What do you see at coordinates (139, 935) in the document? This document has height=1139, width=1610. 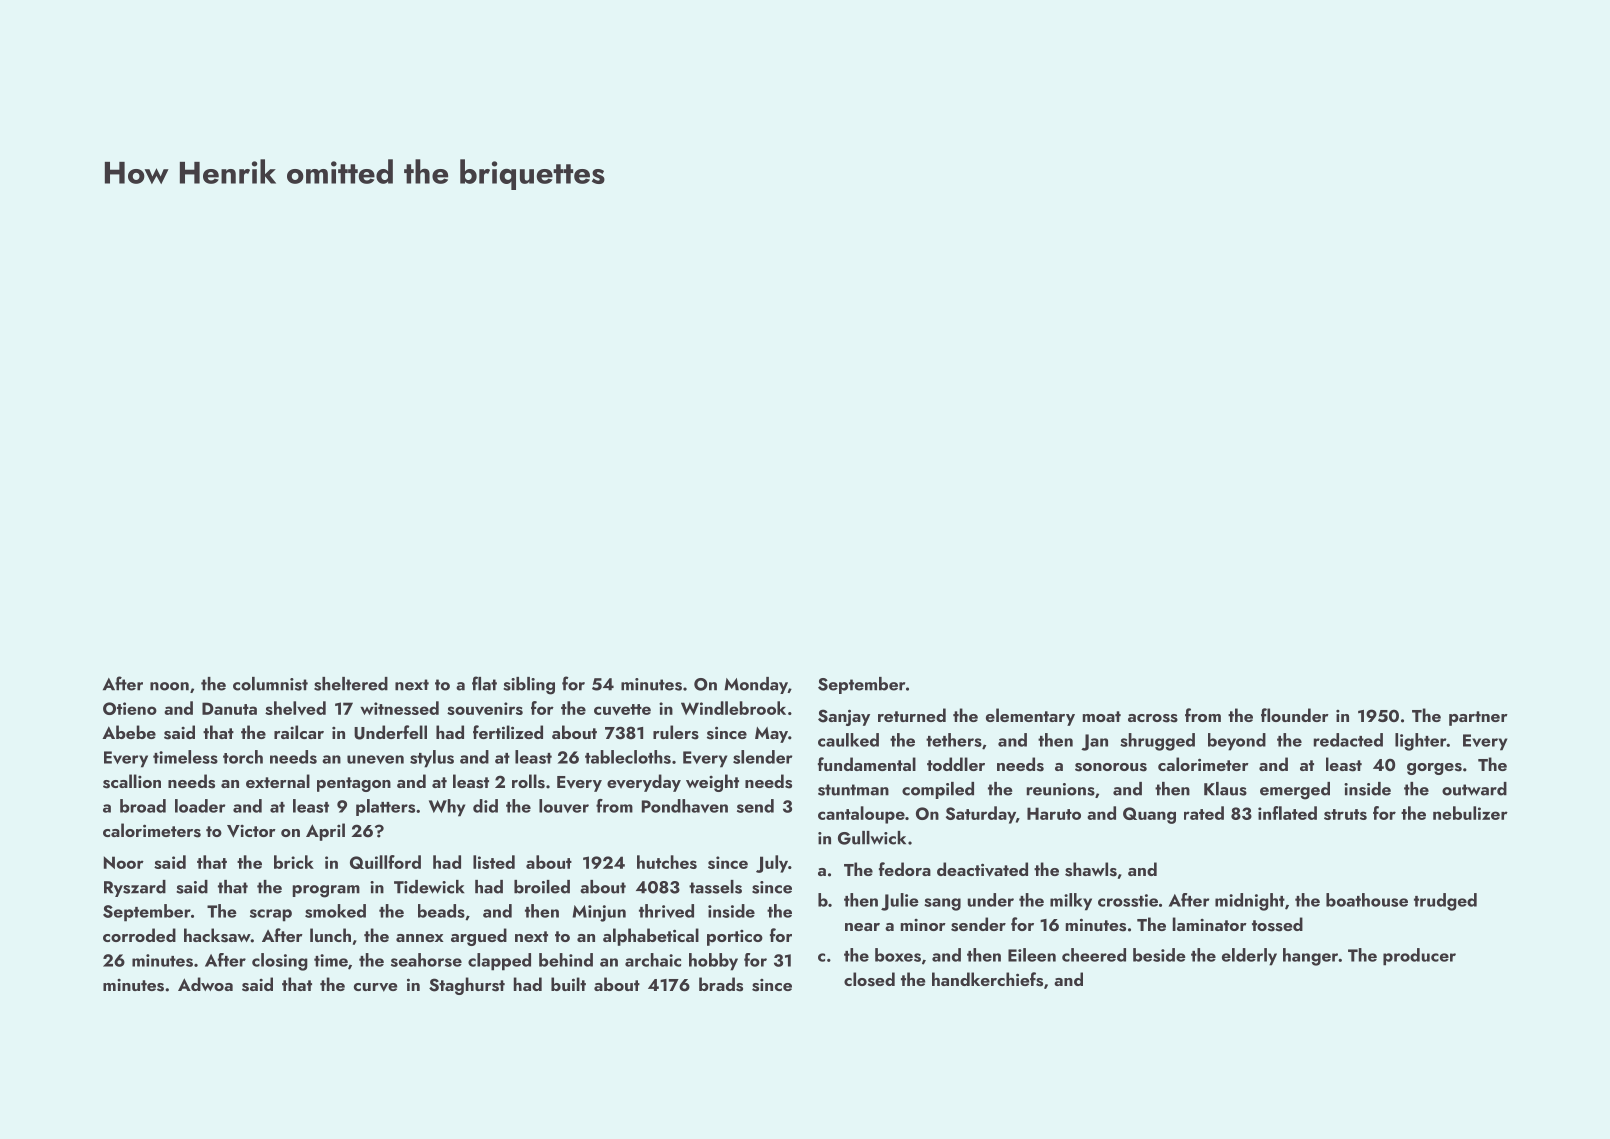 I see `corroded` at bounding box center [139, 935].
